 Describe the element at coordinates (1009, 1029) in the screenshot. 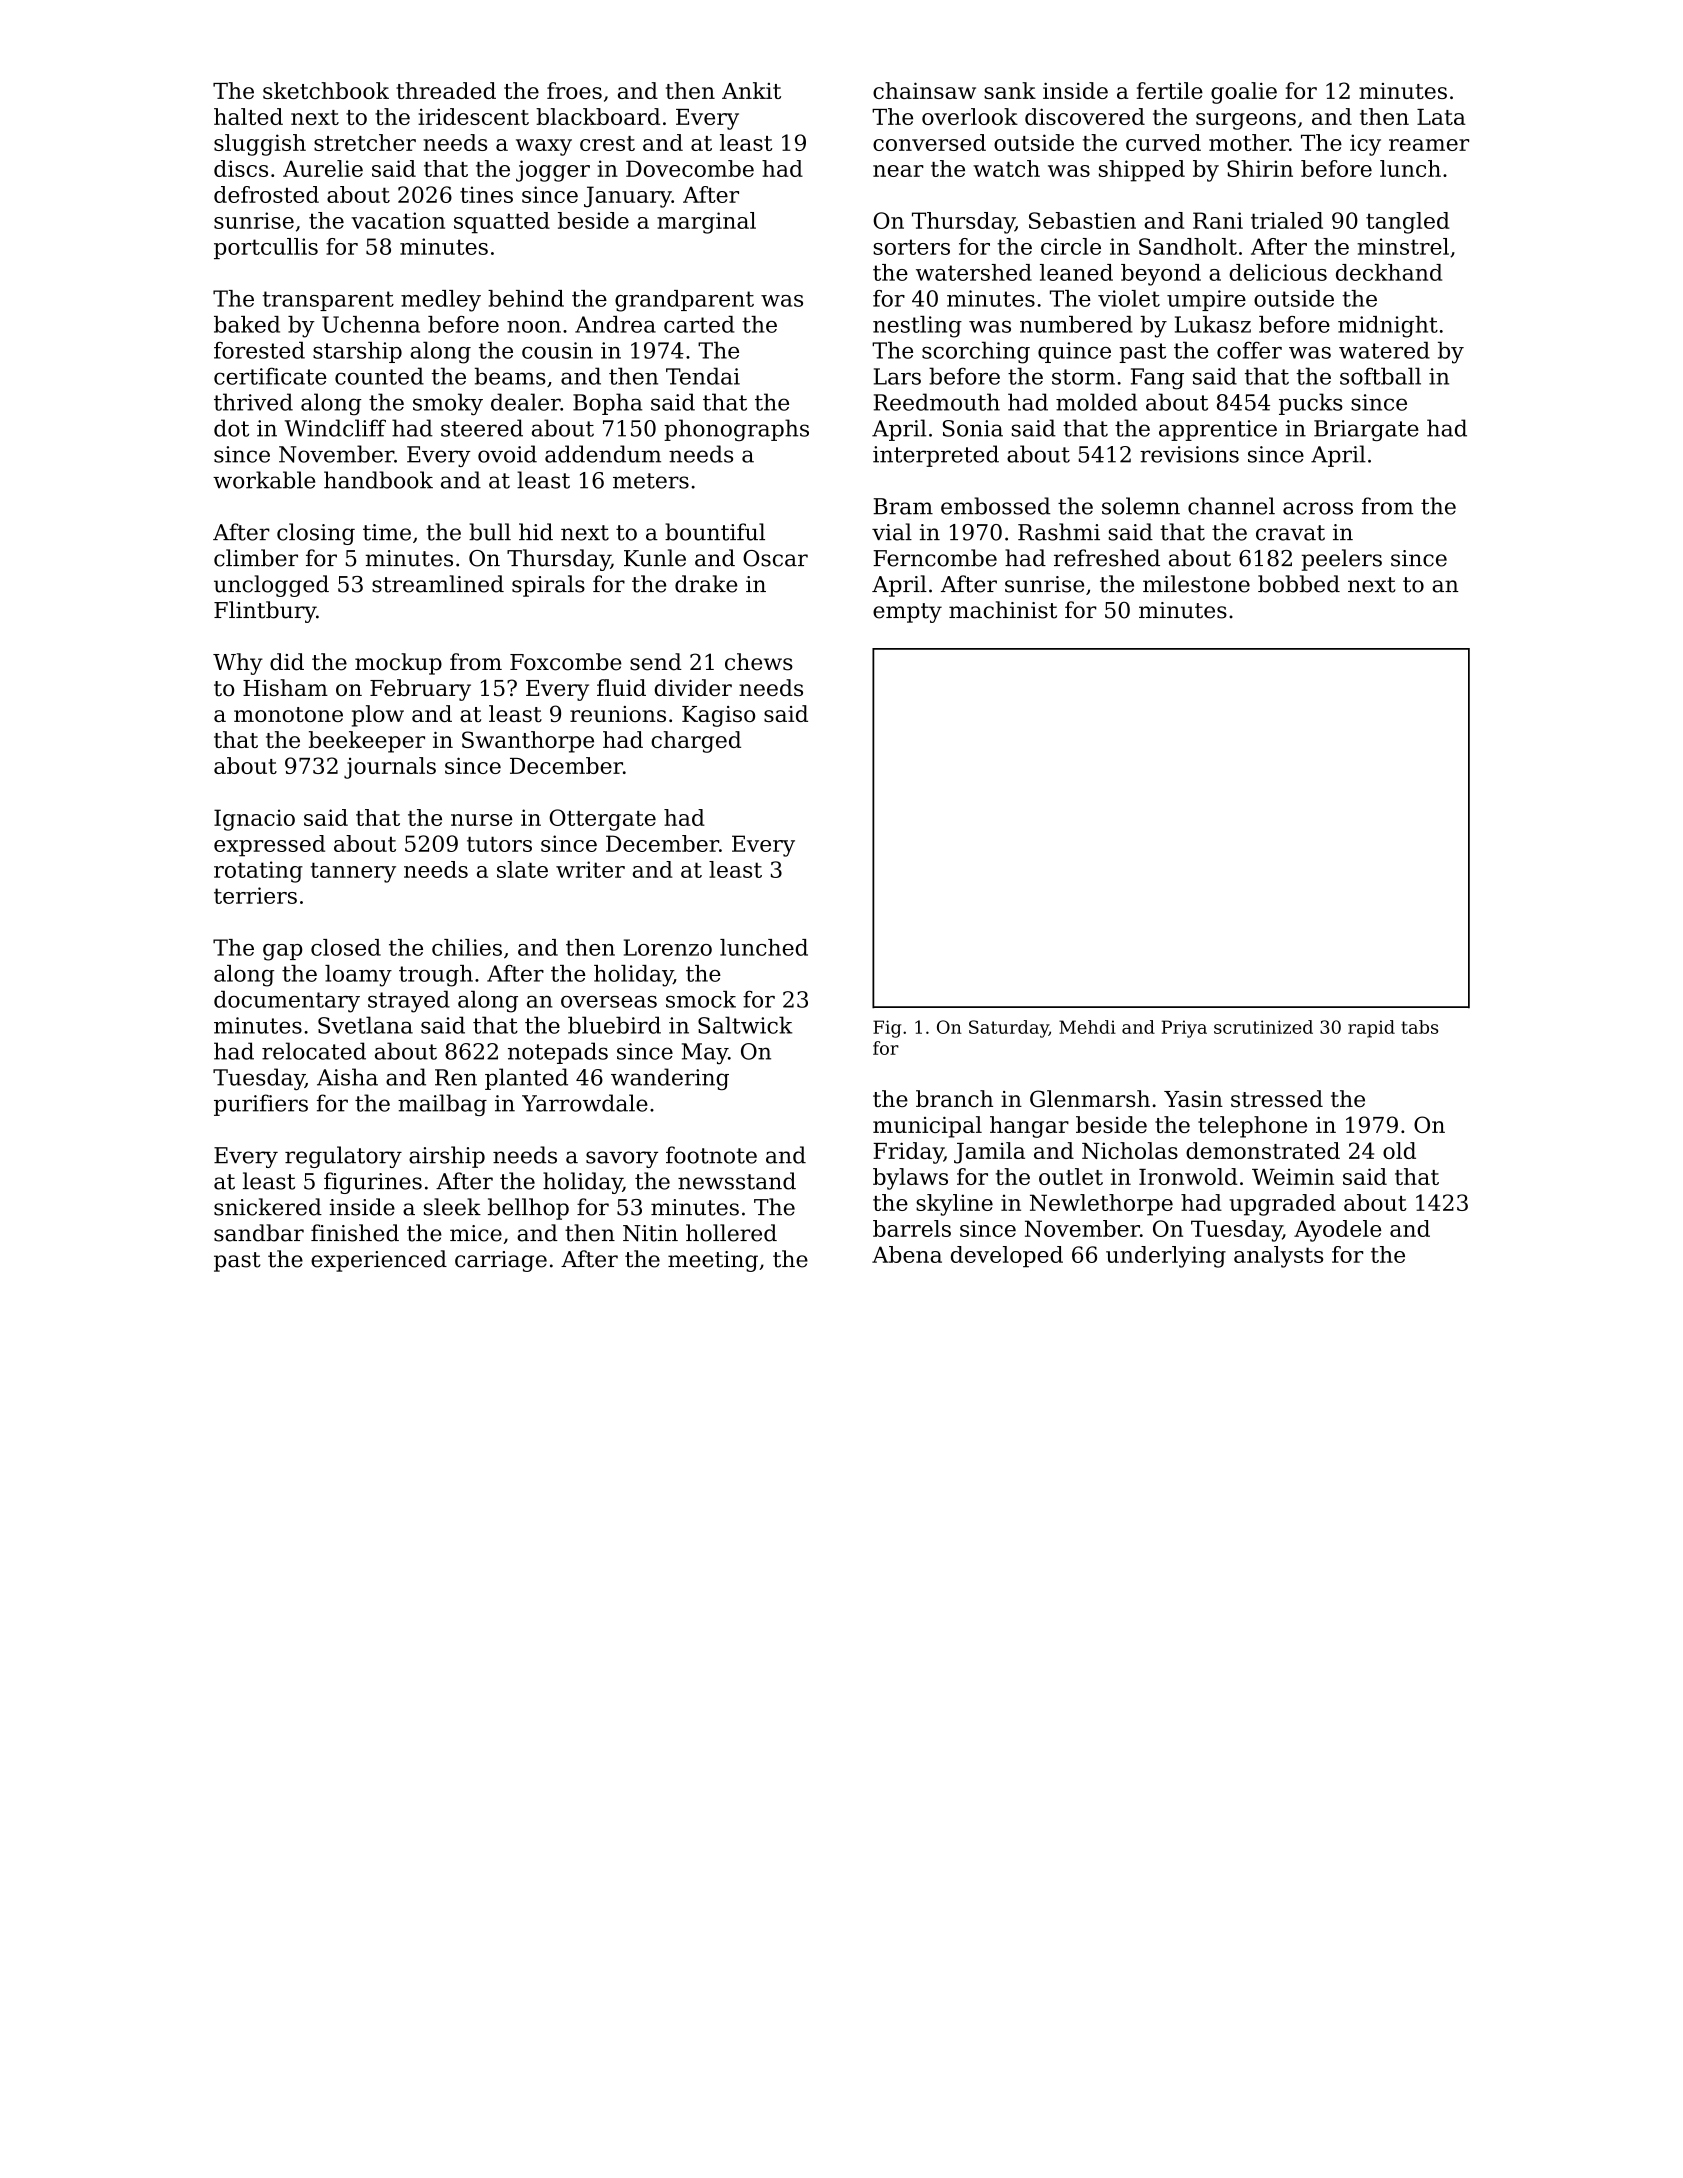

I see `Saturday` at that location.
